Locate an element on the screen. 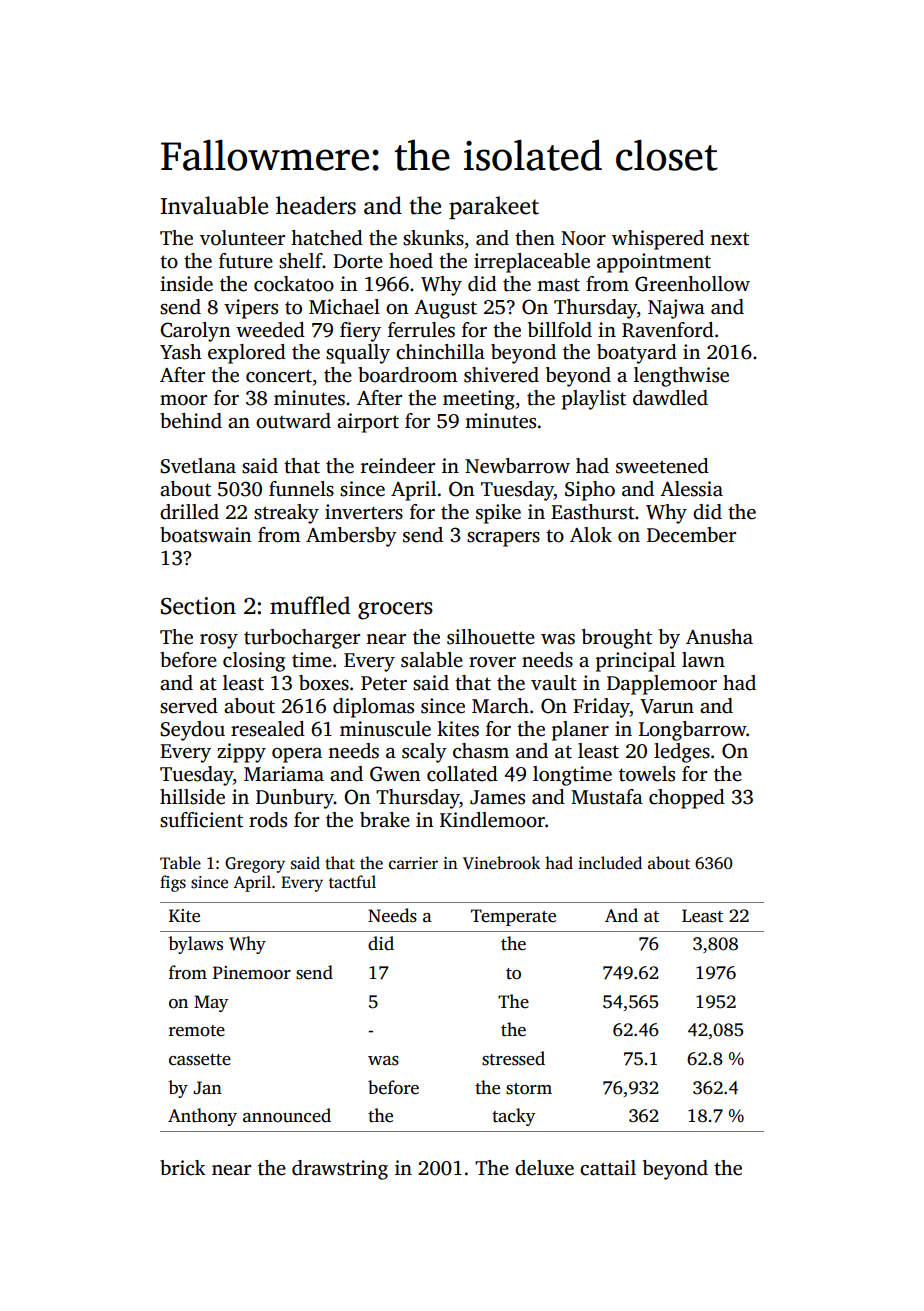 This screenshot has width=924, height=1311. cattail is located at coordinates (608, 1168).
